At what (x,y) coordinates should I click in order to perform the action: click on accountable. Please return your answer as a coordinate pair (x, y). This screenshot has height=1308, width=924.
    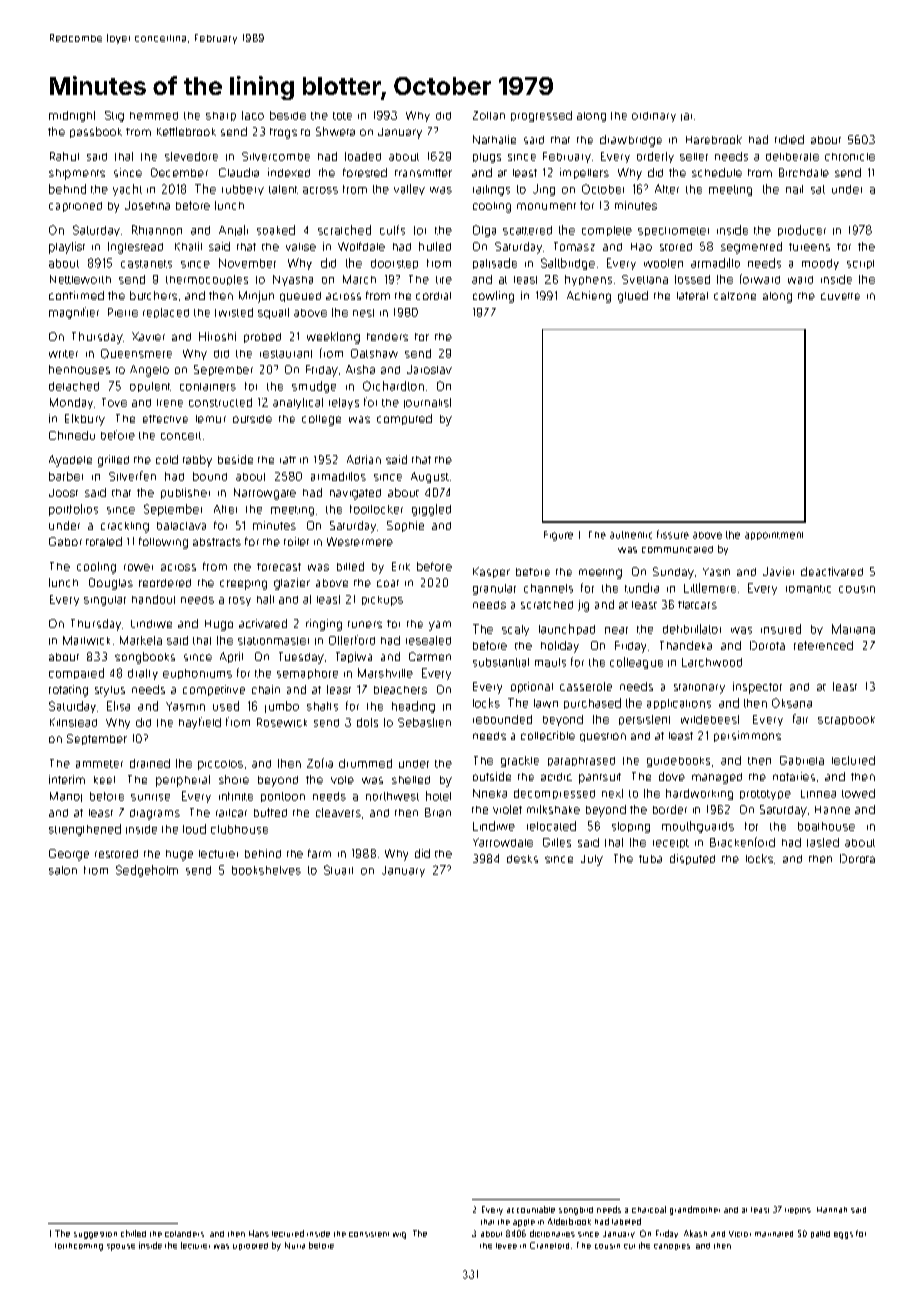
    Looking at the image, I should click on (531, 1209).
